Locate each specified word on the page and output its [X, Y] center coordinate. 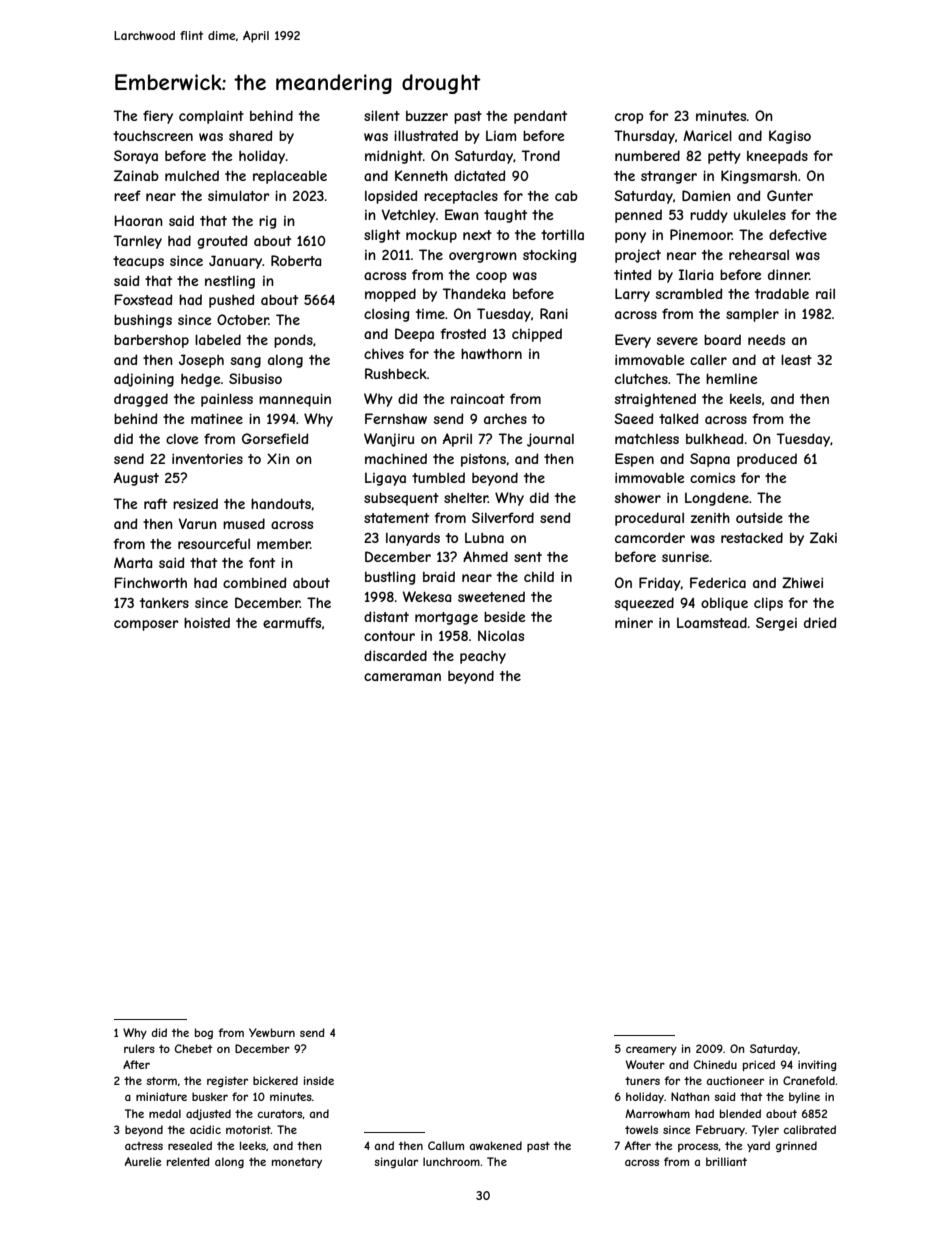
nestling [230, 282]
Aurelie [143, 1161]
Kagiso [790, 137]
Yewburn [272, 1032]
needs [766, 339]
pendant [540, 117]
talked [678, 418]
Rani [554, 313]
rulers [139, 1048]
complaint [211, 117]
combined [254, 582]
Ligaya [385, 479]
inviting [817, 1065]
